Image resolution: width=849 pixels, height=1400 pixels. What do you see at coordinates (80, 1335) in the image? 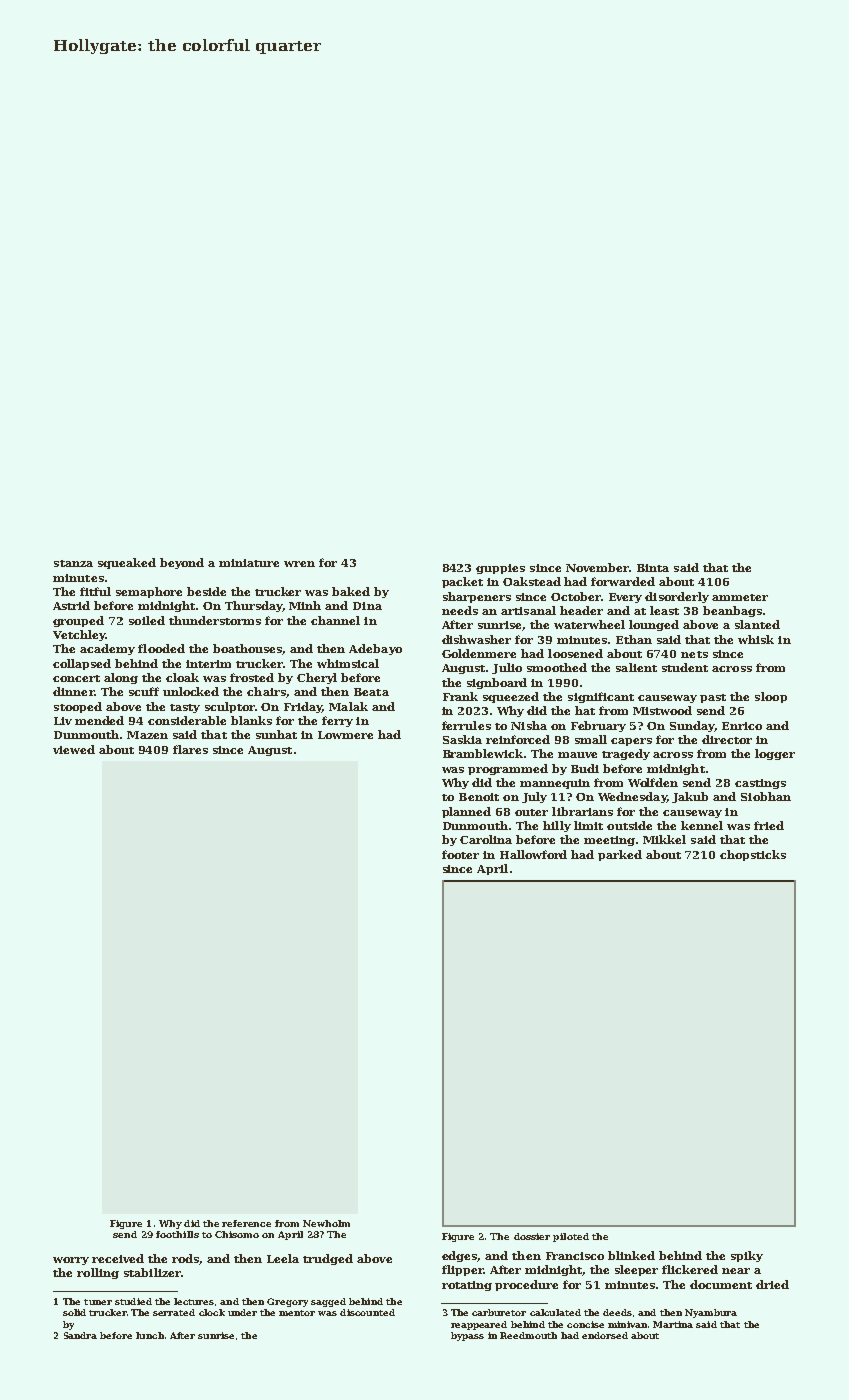
I see `Sandra` at bounding box center [80, 1335].
